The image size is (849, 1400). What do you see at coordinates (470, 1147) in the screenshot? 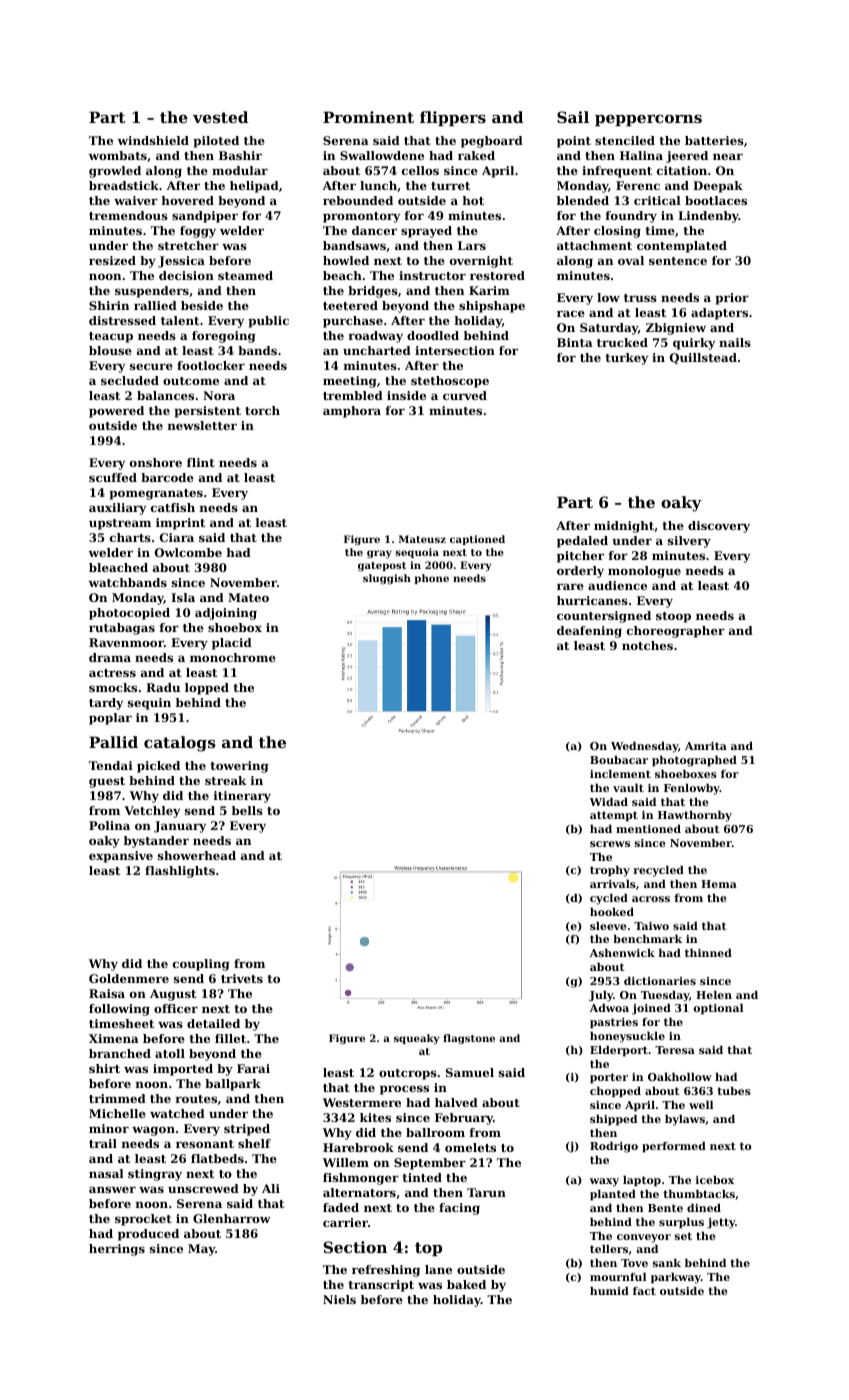
I see `omelets` at bounding box center [470, 1147].
